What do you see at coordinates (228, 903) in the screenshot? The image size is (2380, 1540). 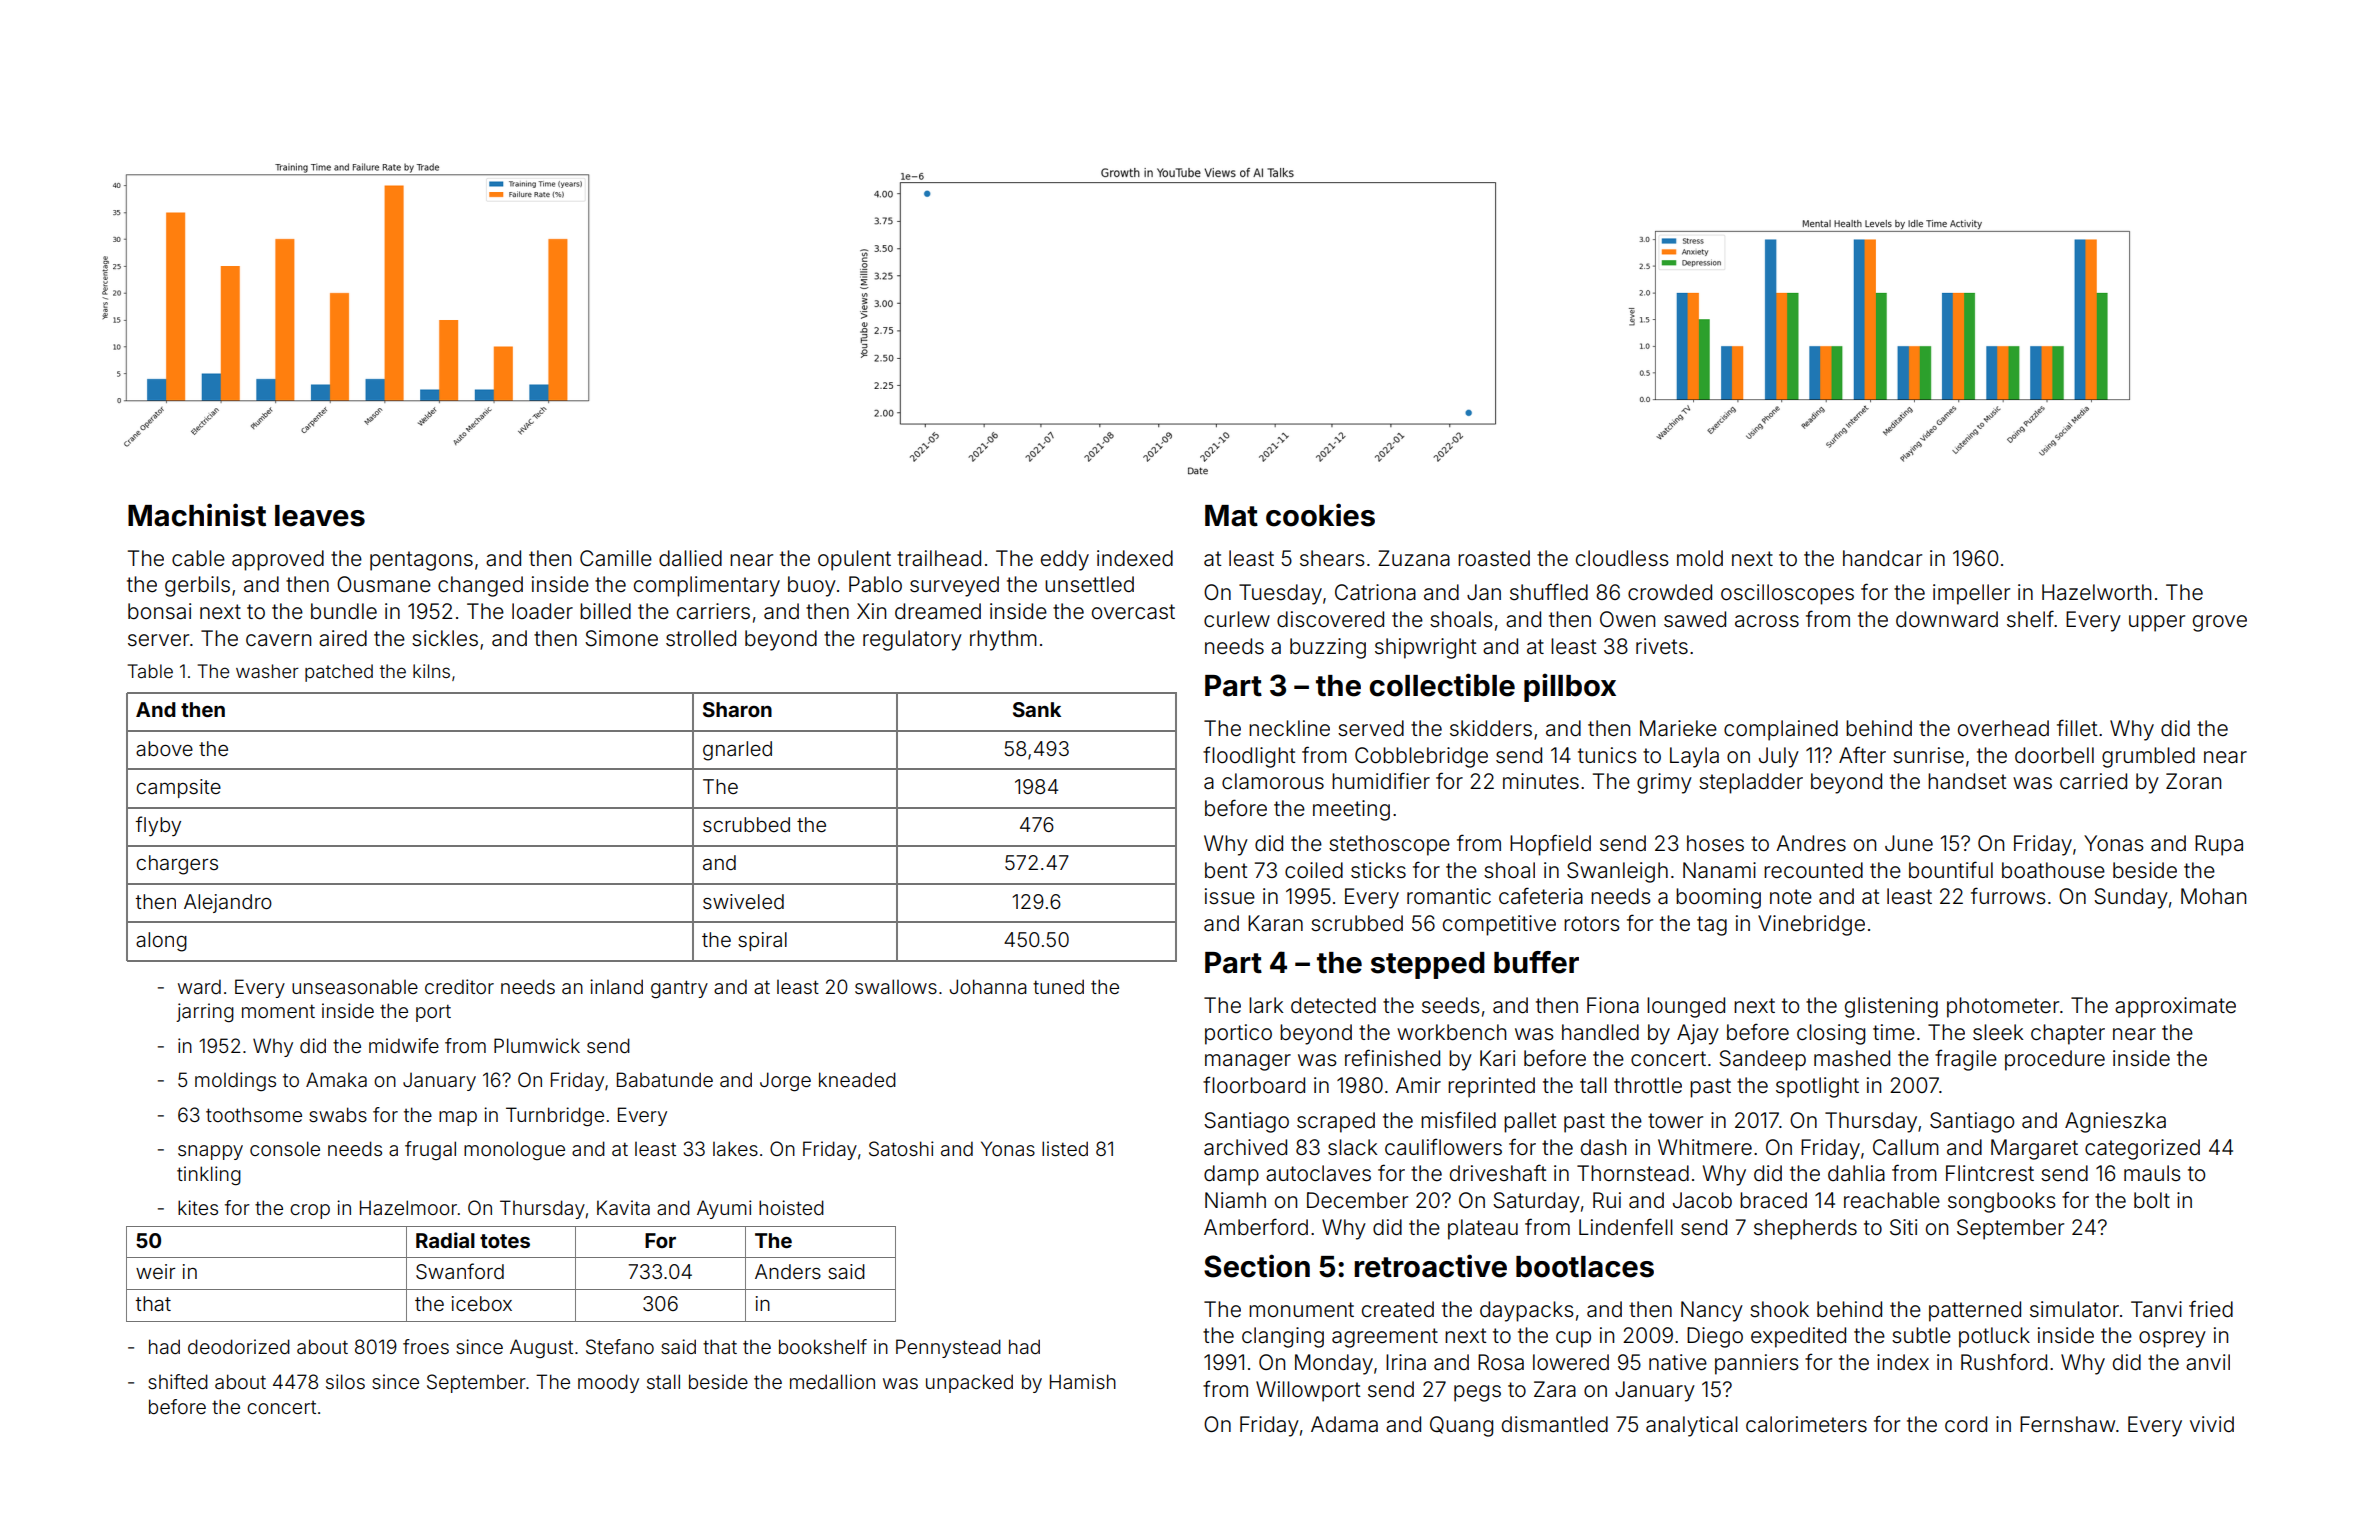 I see `Alejandro` at bounding box center [228, 903].
